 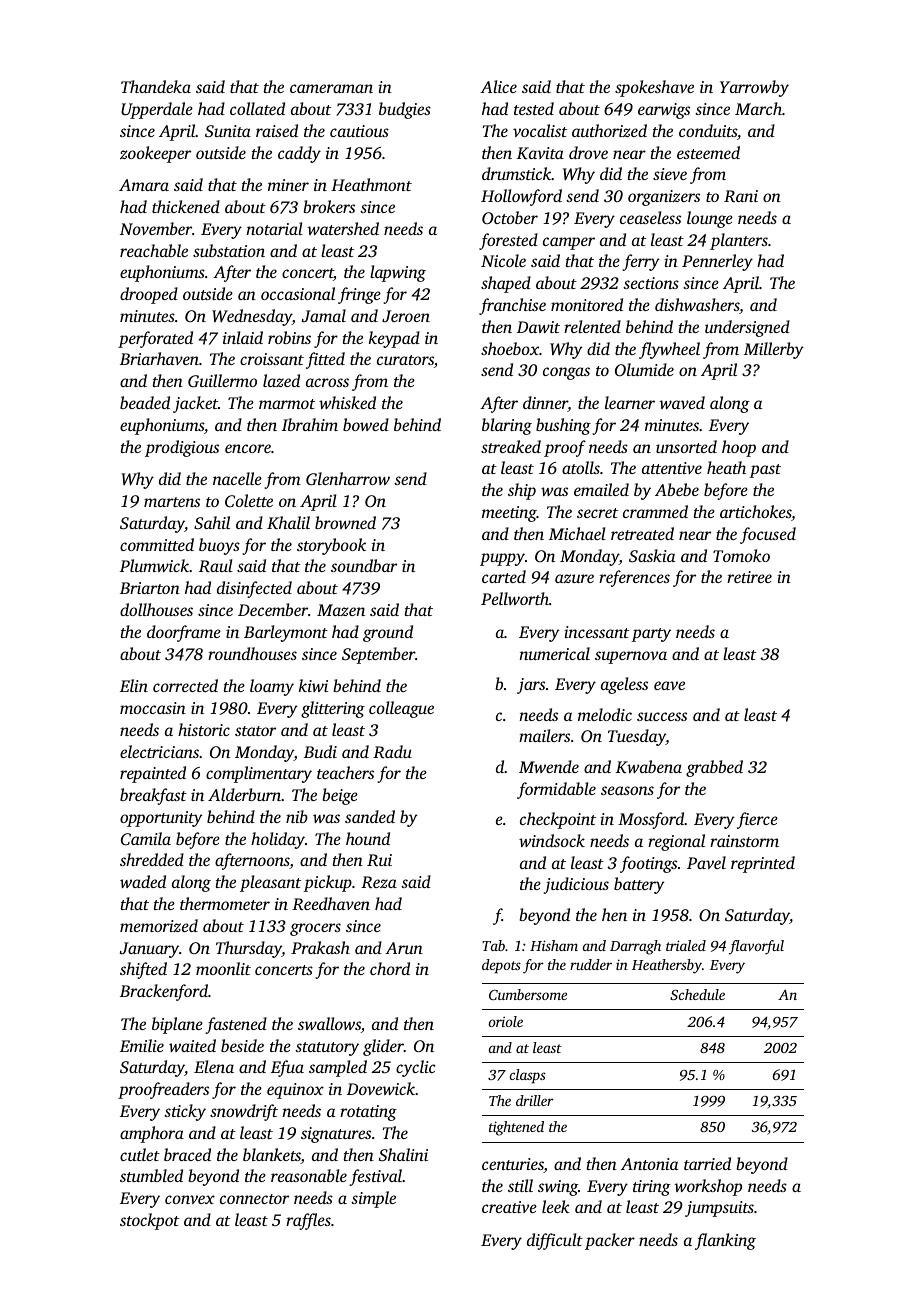 I want to click on teachers, so click(x=345, y=772).
